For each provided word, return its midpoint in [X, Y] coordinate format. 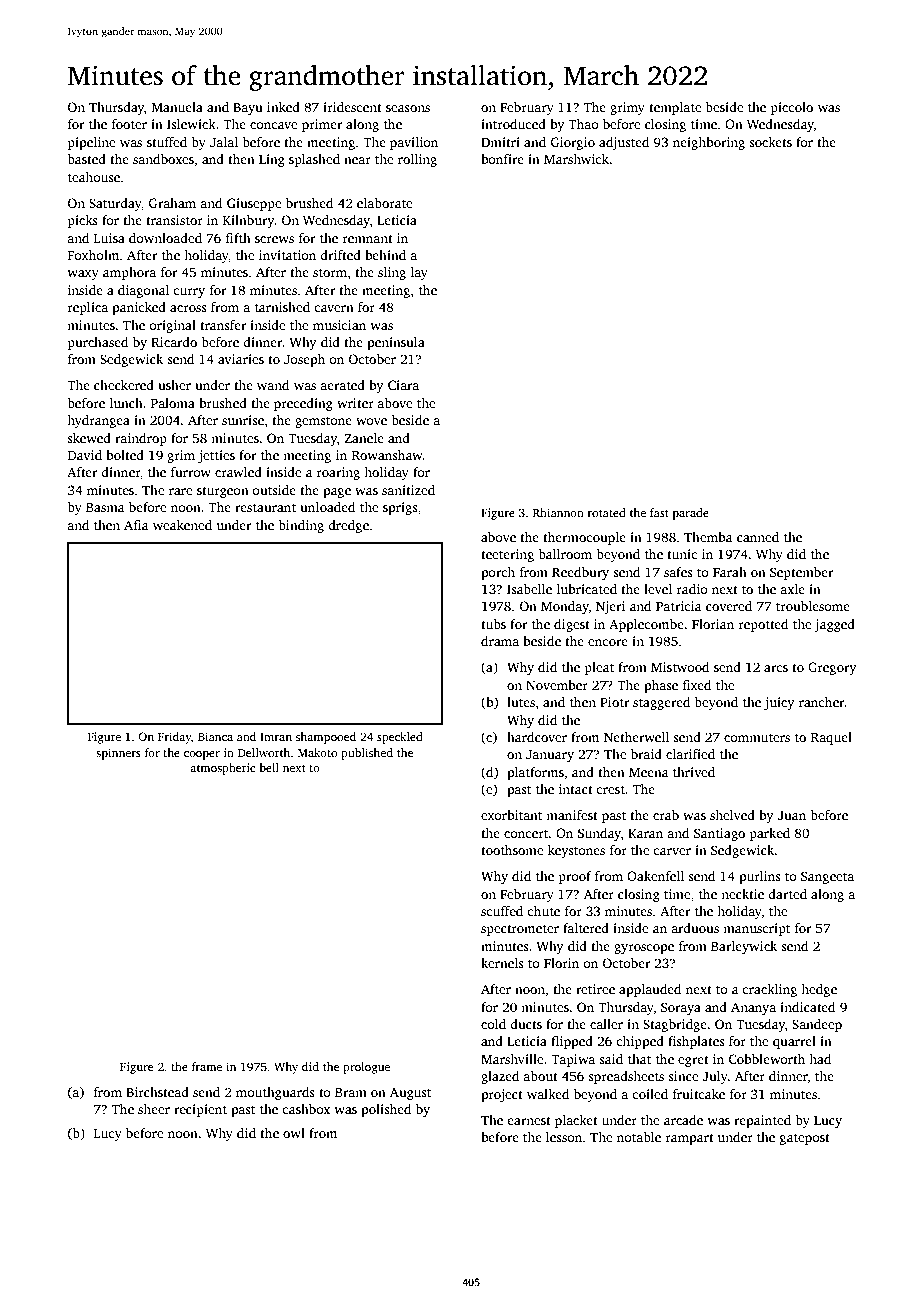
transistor [174, 220]
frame [207, 1066]
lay [419, 273]
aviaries [241, 359]
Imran [276, 737]
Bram [351, 1092]
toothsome [512, 850]
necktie [742, 894]
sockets [770, 142]
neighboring [709, 143]
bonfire [502, 159]
